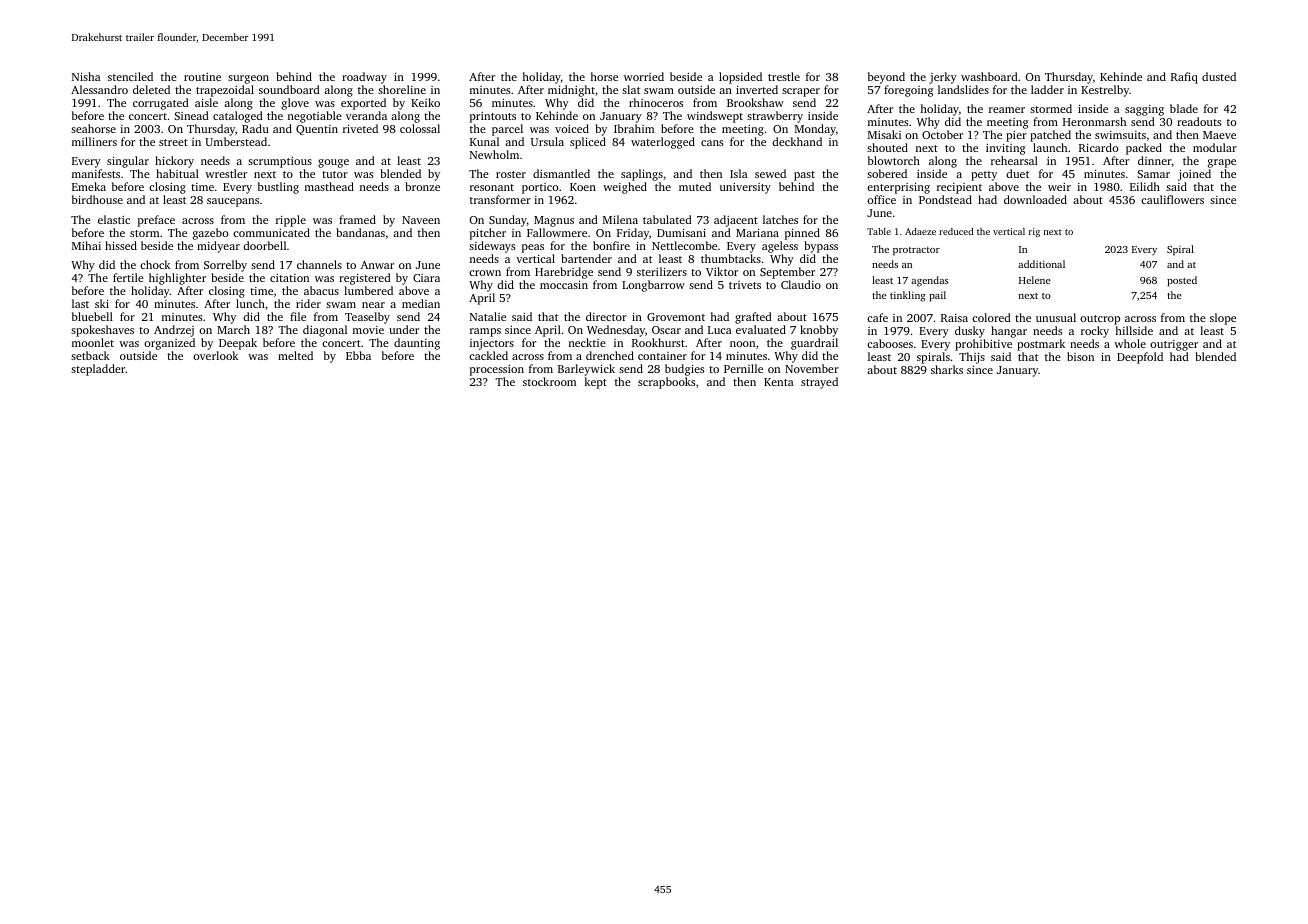  Describe the element at coordinates (1219, 76) in the screenshot. I see `dusted` at that location.
